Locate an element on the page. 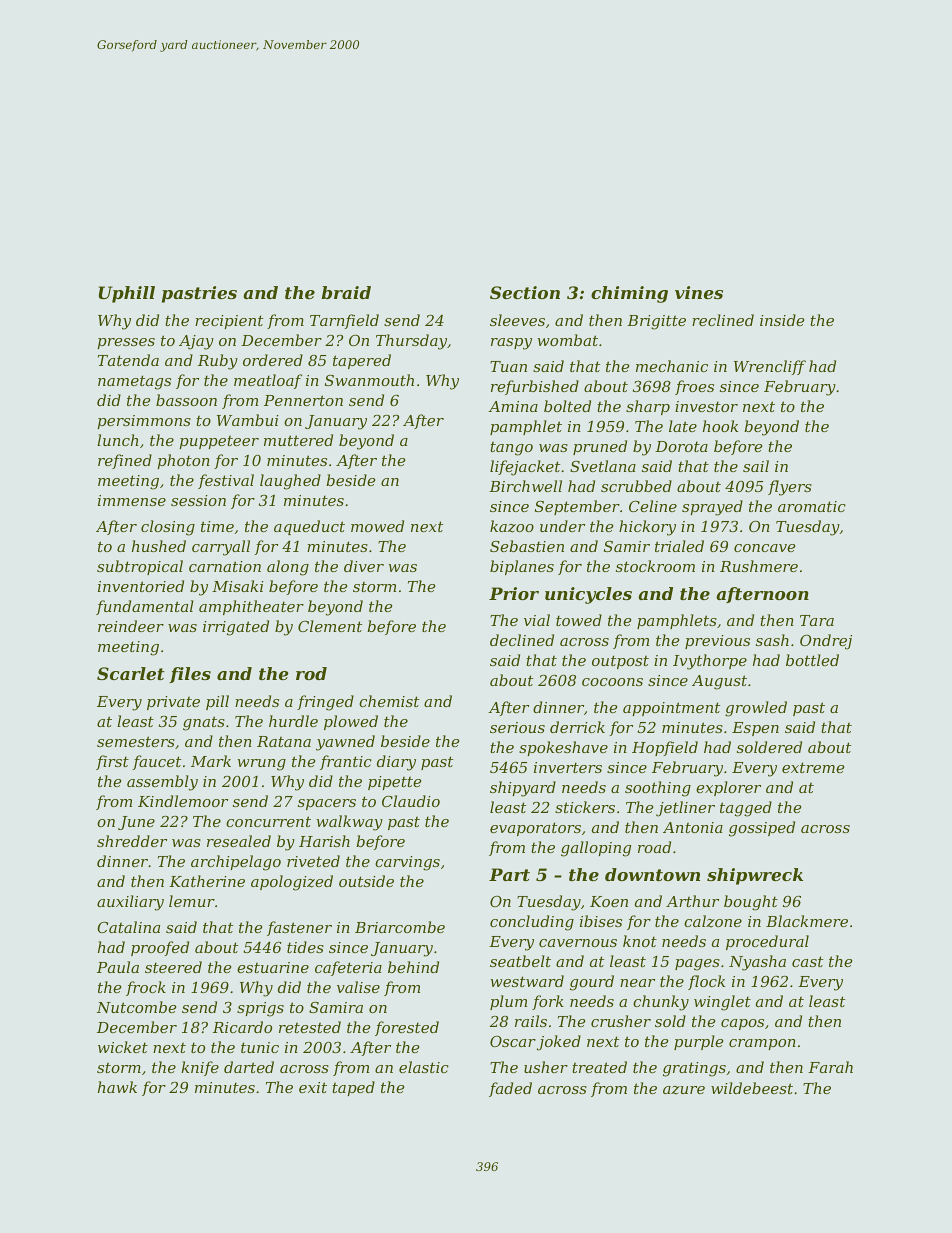 Image resolution: width=952 pixels, height=1233 pixels. knife is located at coordinates (200, 1068).
